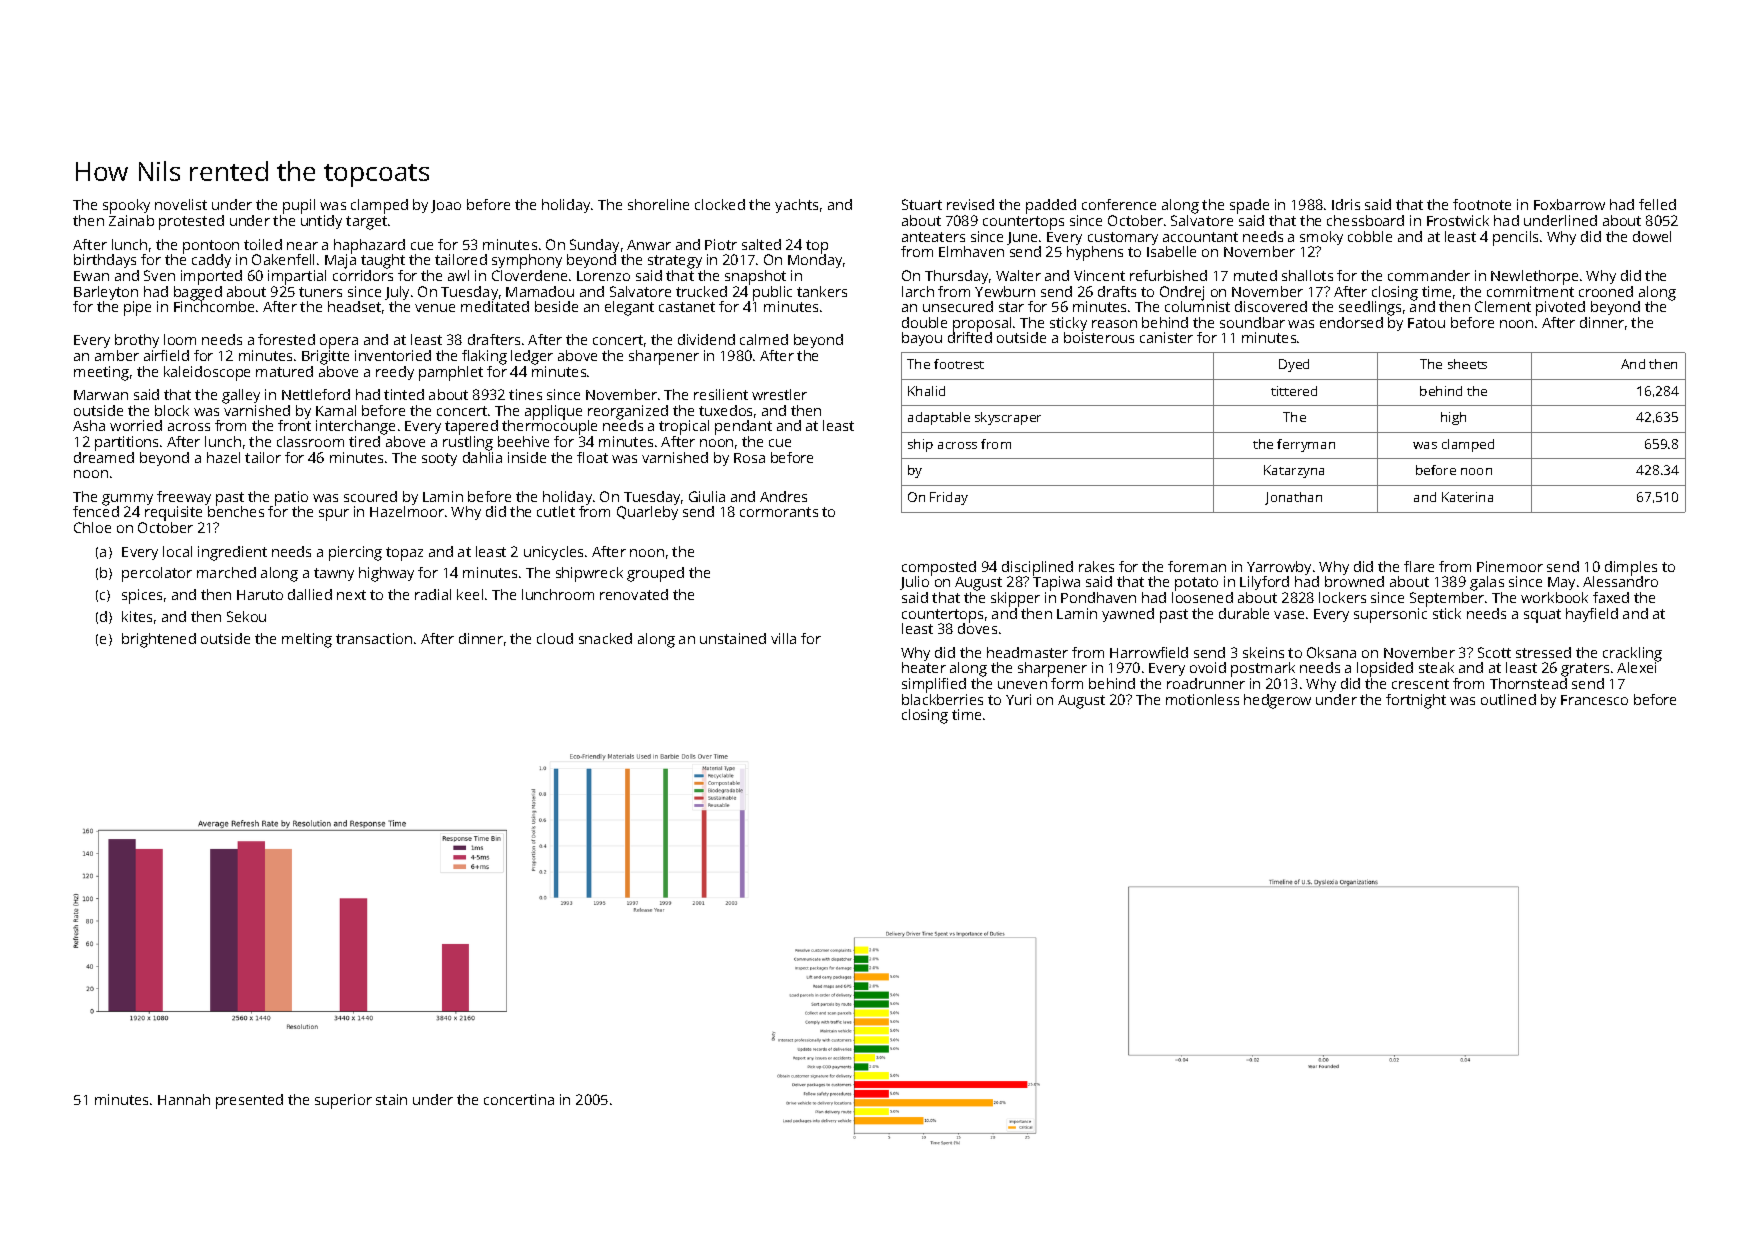 The image size is (1759, 1244). I want to click on Alexei, so click(1636, 667).
